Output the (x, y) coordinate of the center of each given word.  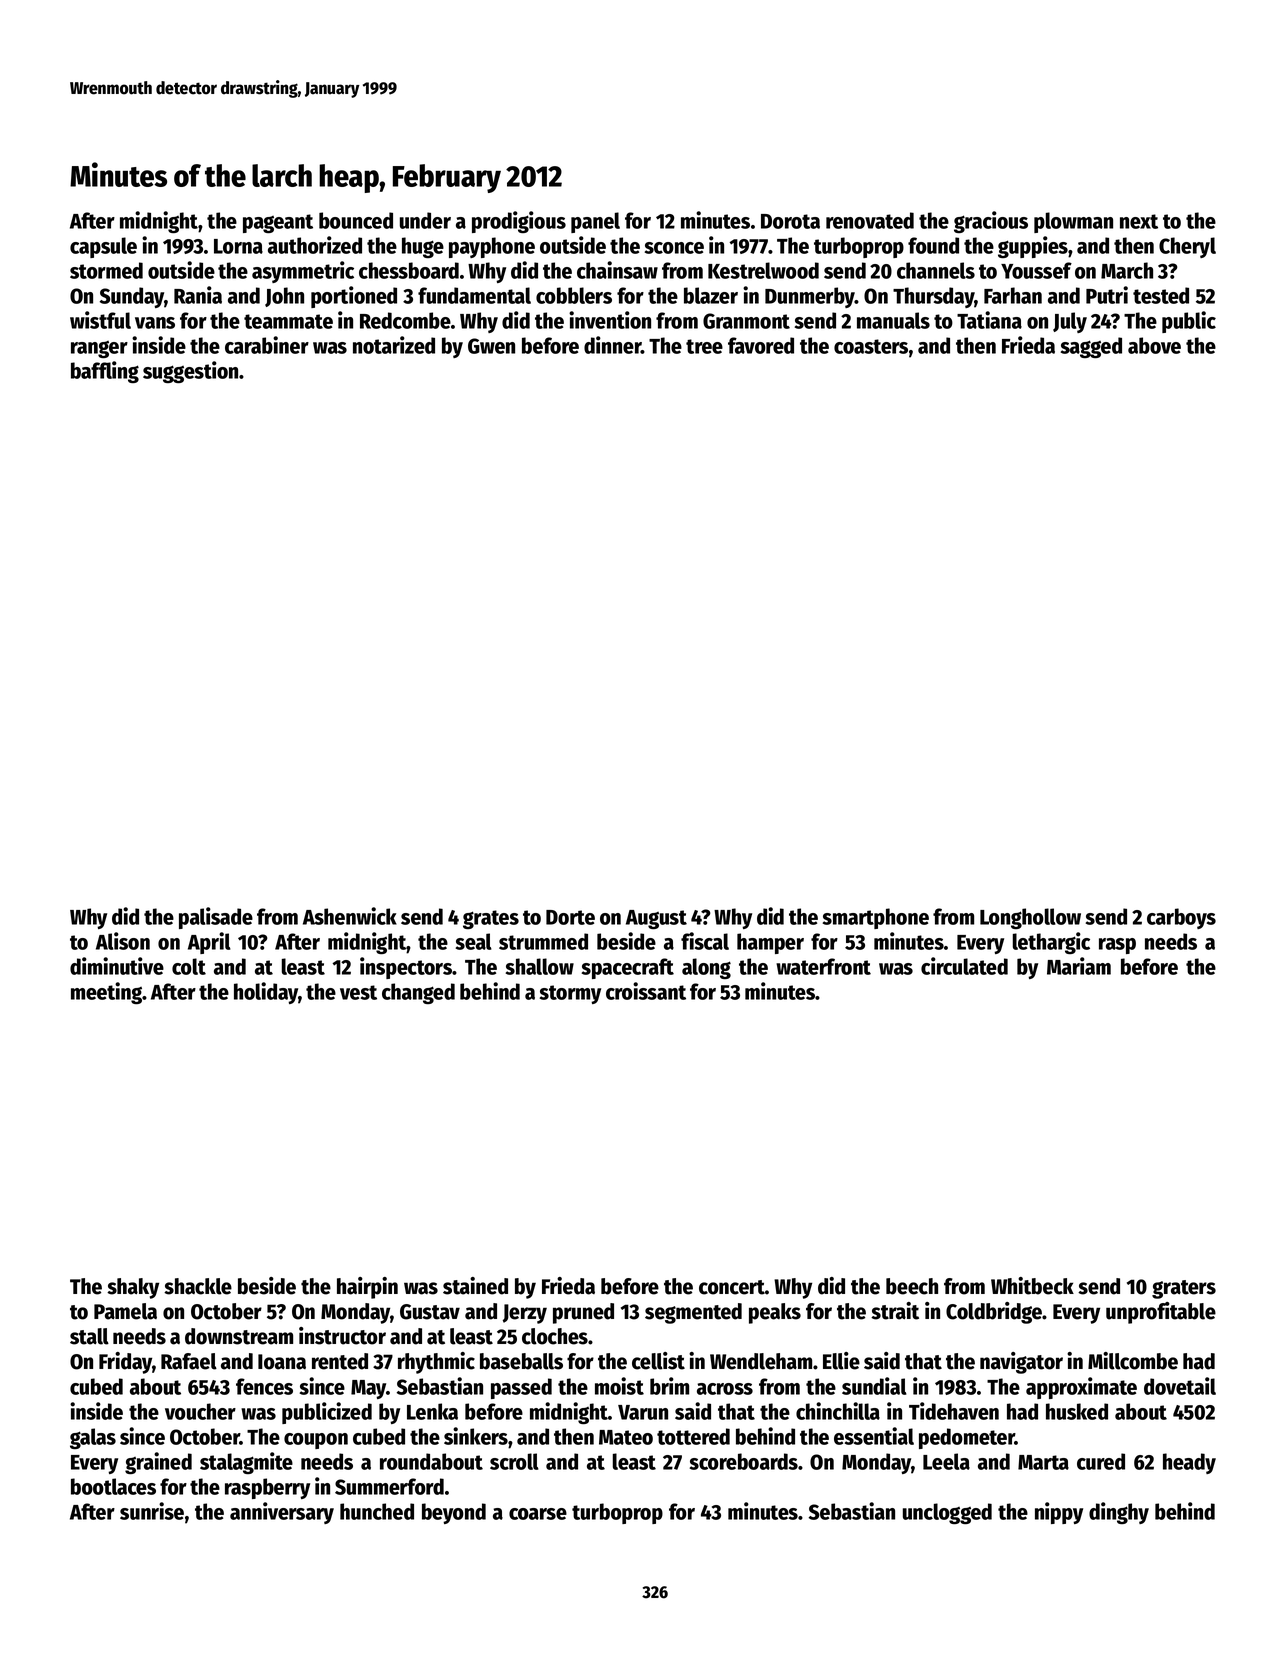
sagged (1091, 347)
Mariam (1079, 966)
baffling (105, 372)
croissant (646, 991)
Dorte (570, 917)
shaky (133, 1288)
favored (761, 345)
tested (1161, 295)
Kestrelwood (763, 270)
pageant (278, 223)
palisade (216, 918)
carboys (1181, 918)
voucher (200, 1411)
